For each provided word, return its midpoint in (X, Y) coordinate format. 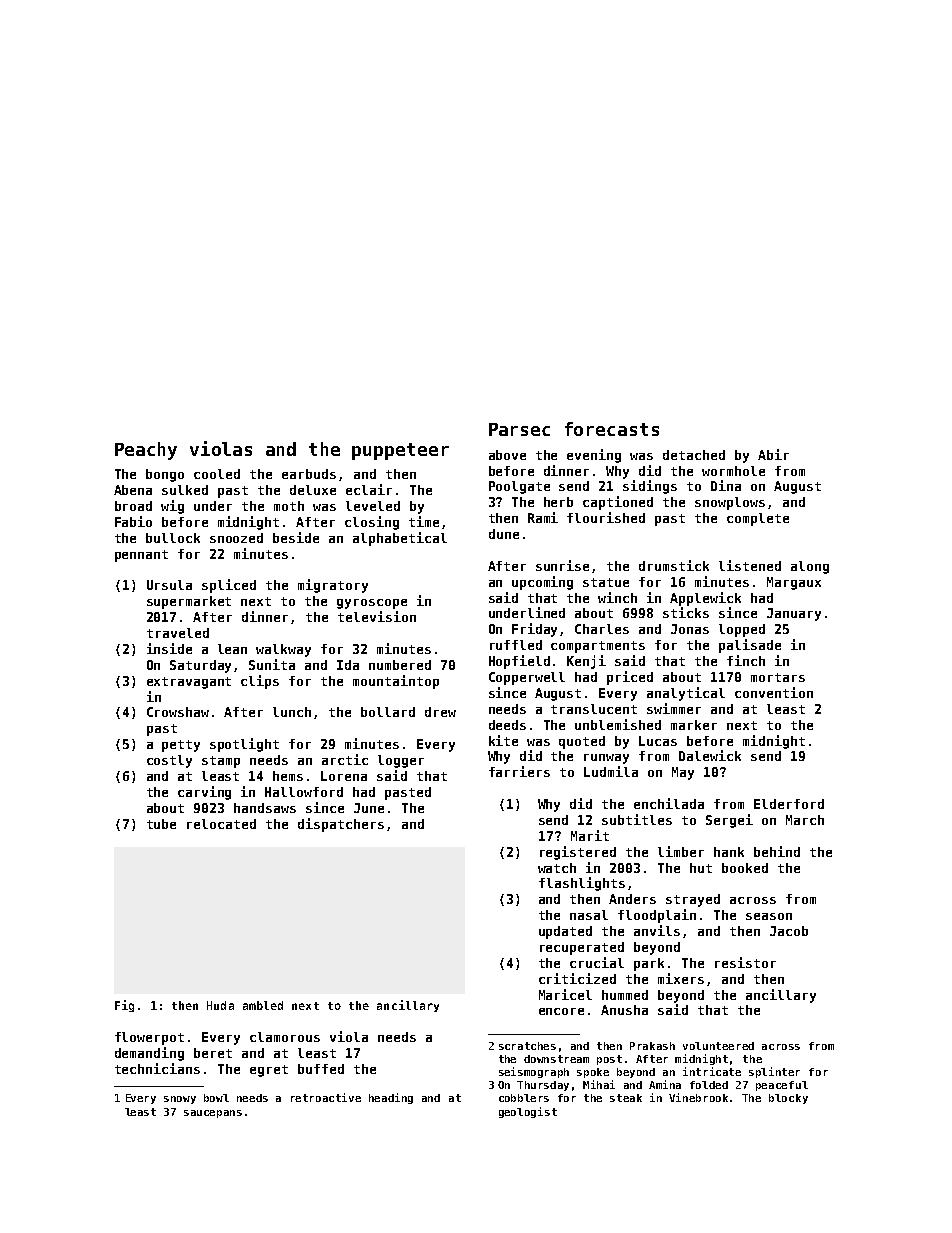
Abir (773, 454)
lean (232, 649)
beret (213, 1053)
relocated (221, 824)
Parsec (519, 429)
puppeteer (400, 451)
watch (557, 868)
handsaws (265, 808)
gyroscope (372, 604)
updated (565, 932)
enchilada (669, 803)
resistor (745, 962)
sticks (686, 612)
